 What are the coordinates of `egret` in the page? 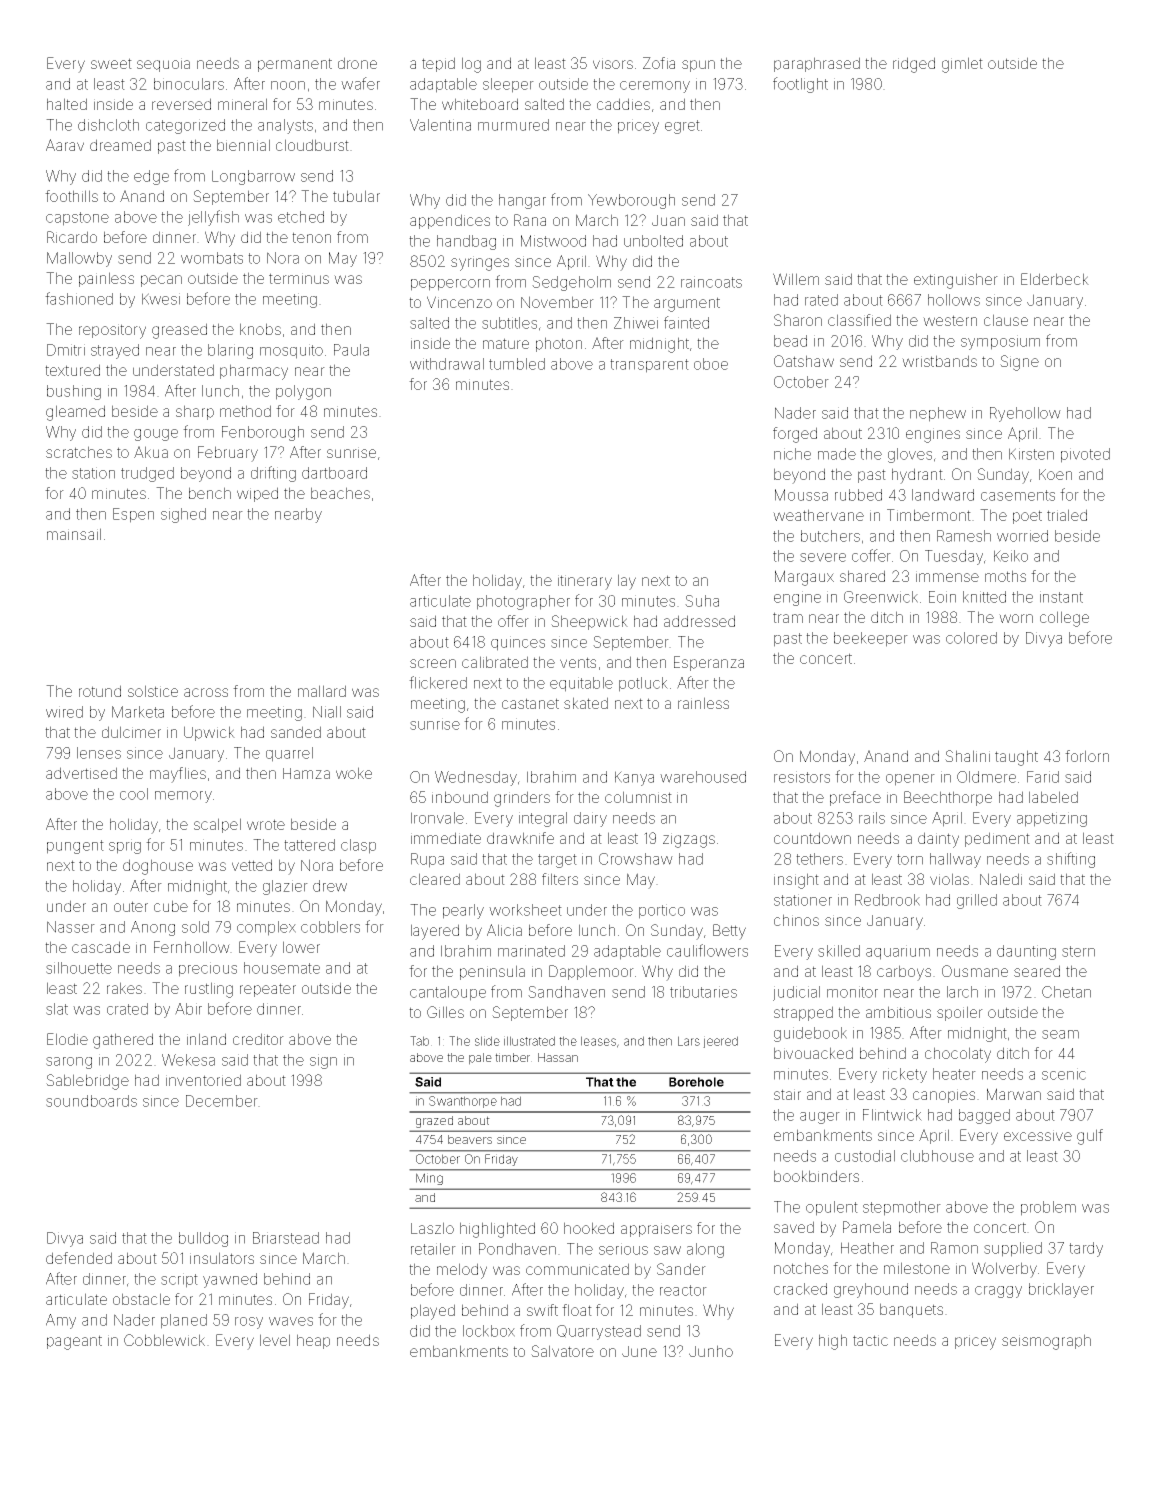 It's located at (682, 127).
